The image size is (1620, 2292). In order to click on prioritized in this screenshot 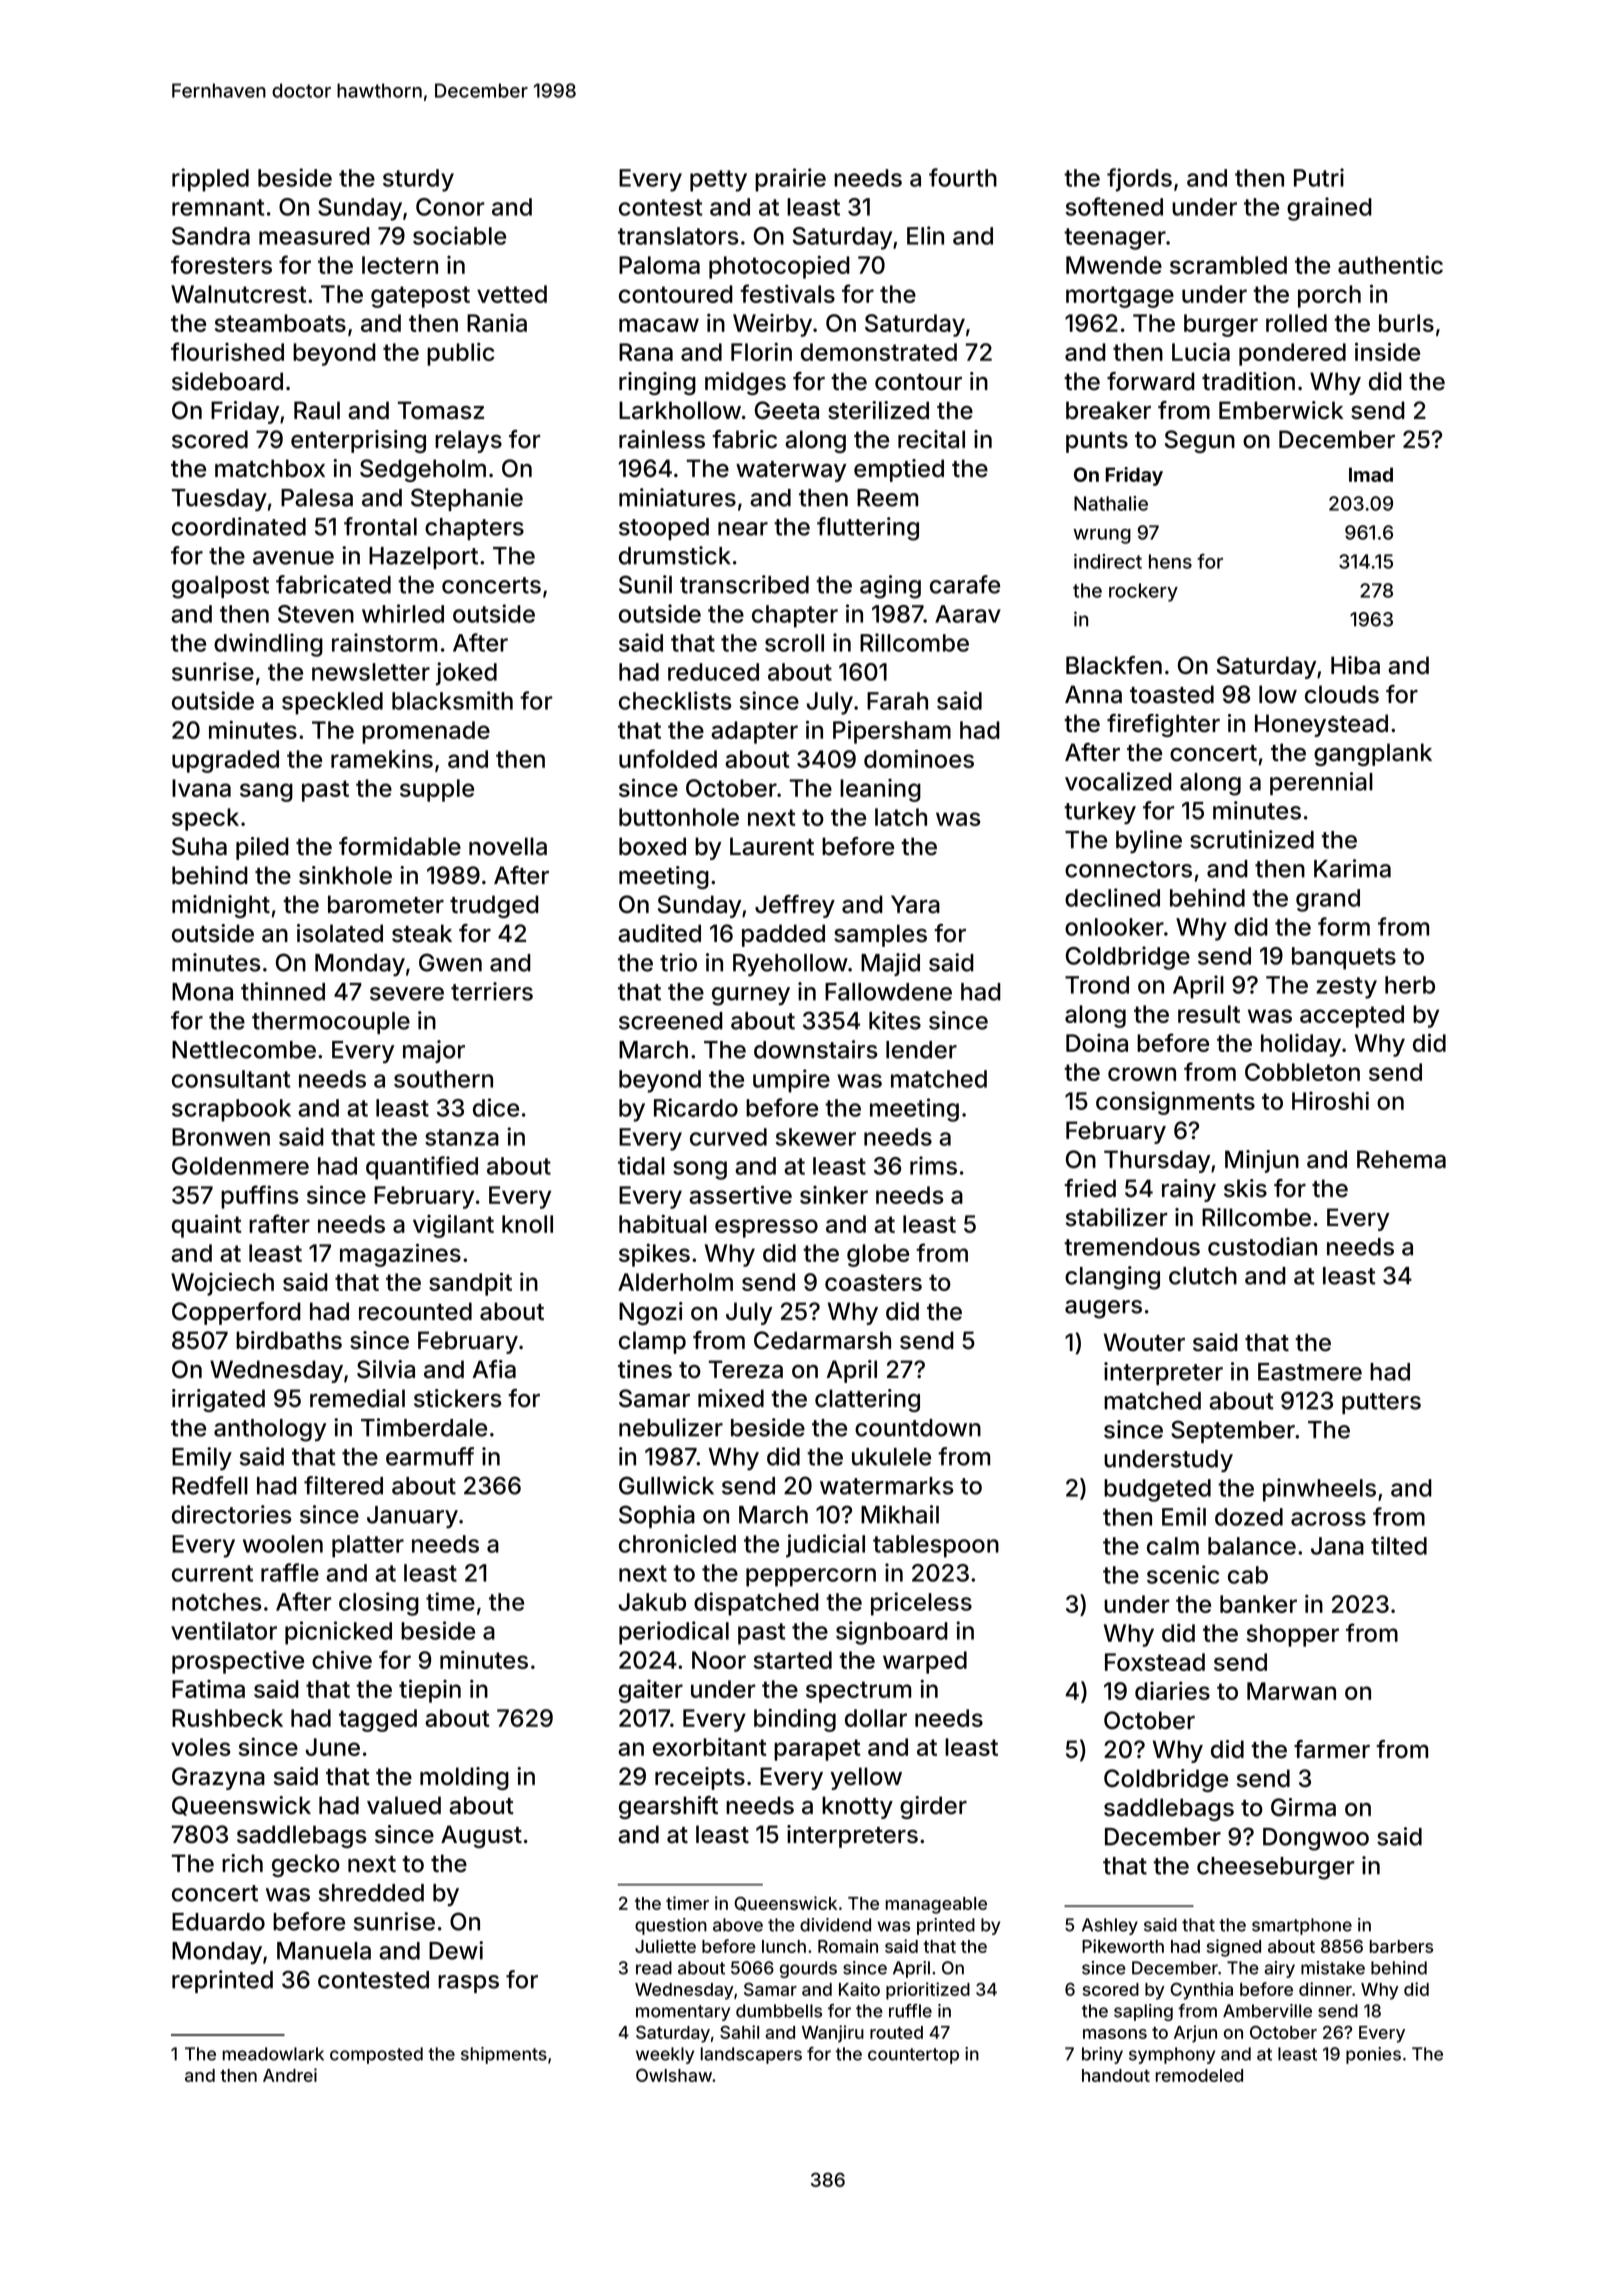, I will do `click(928, 1991)`.
